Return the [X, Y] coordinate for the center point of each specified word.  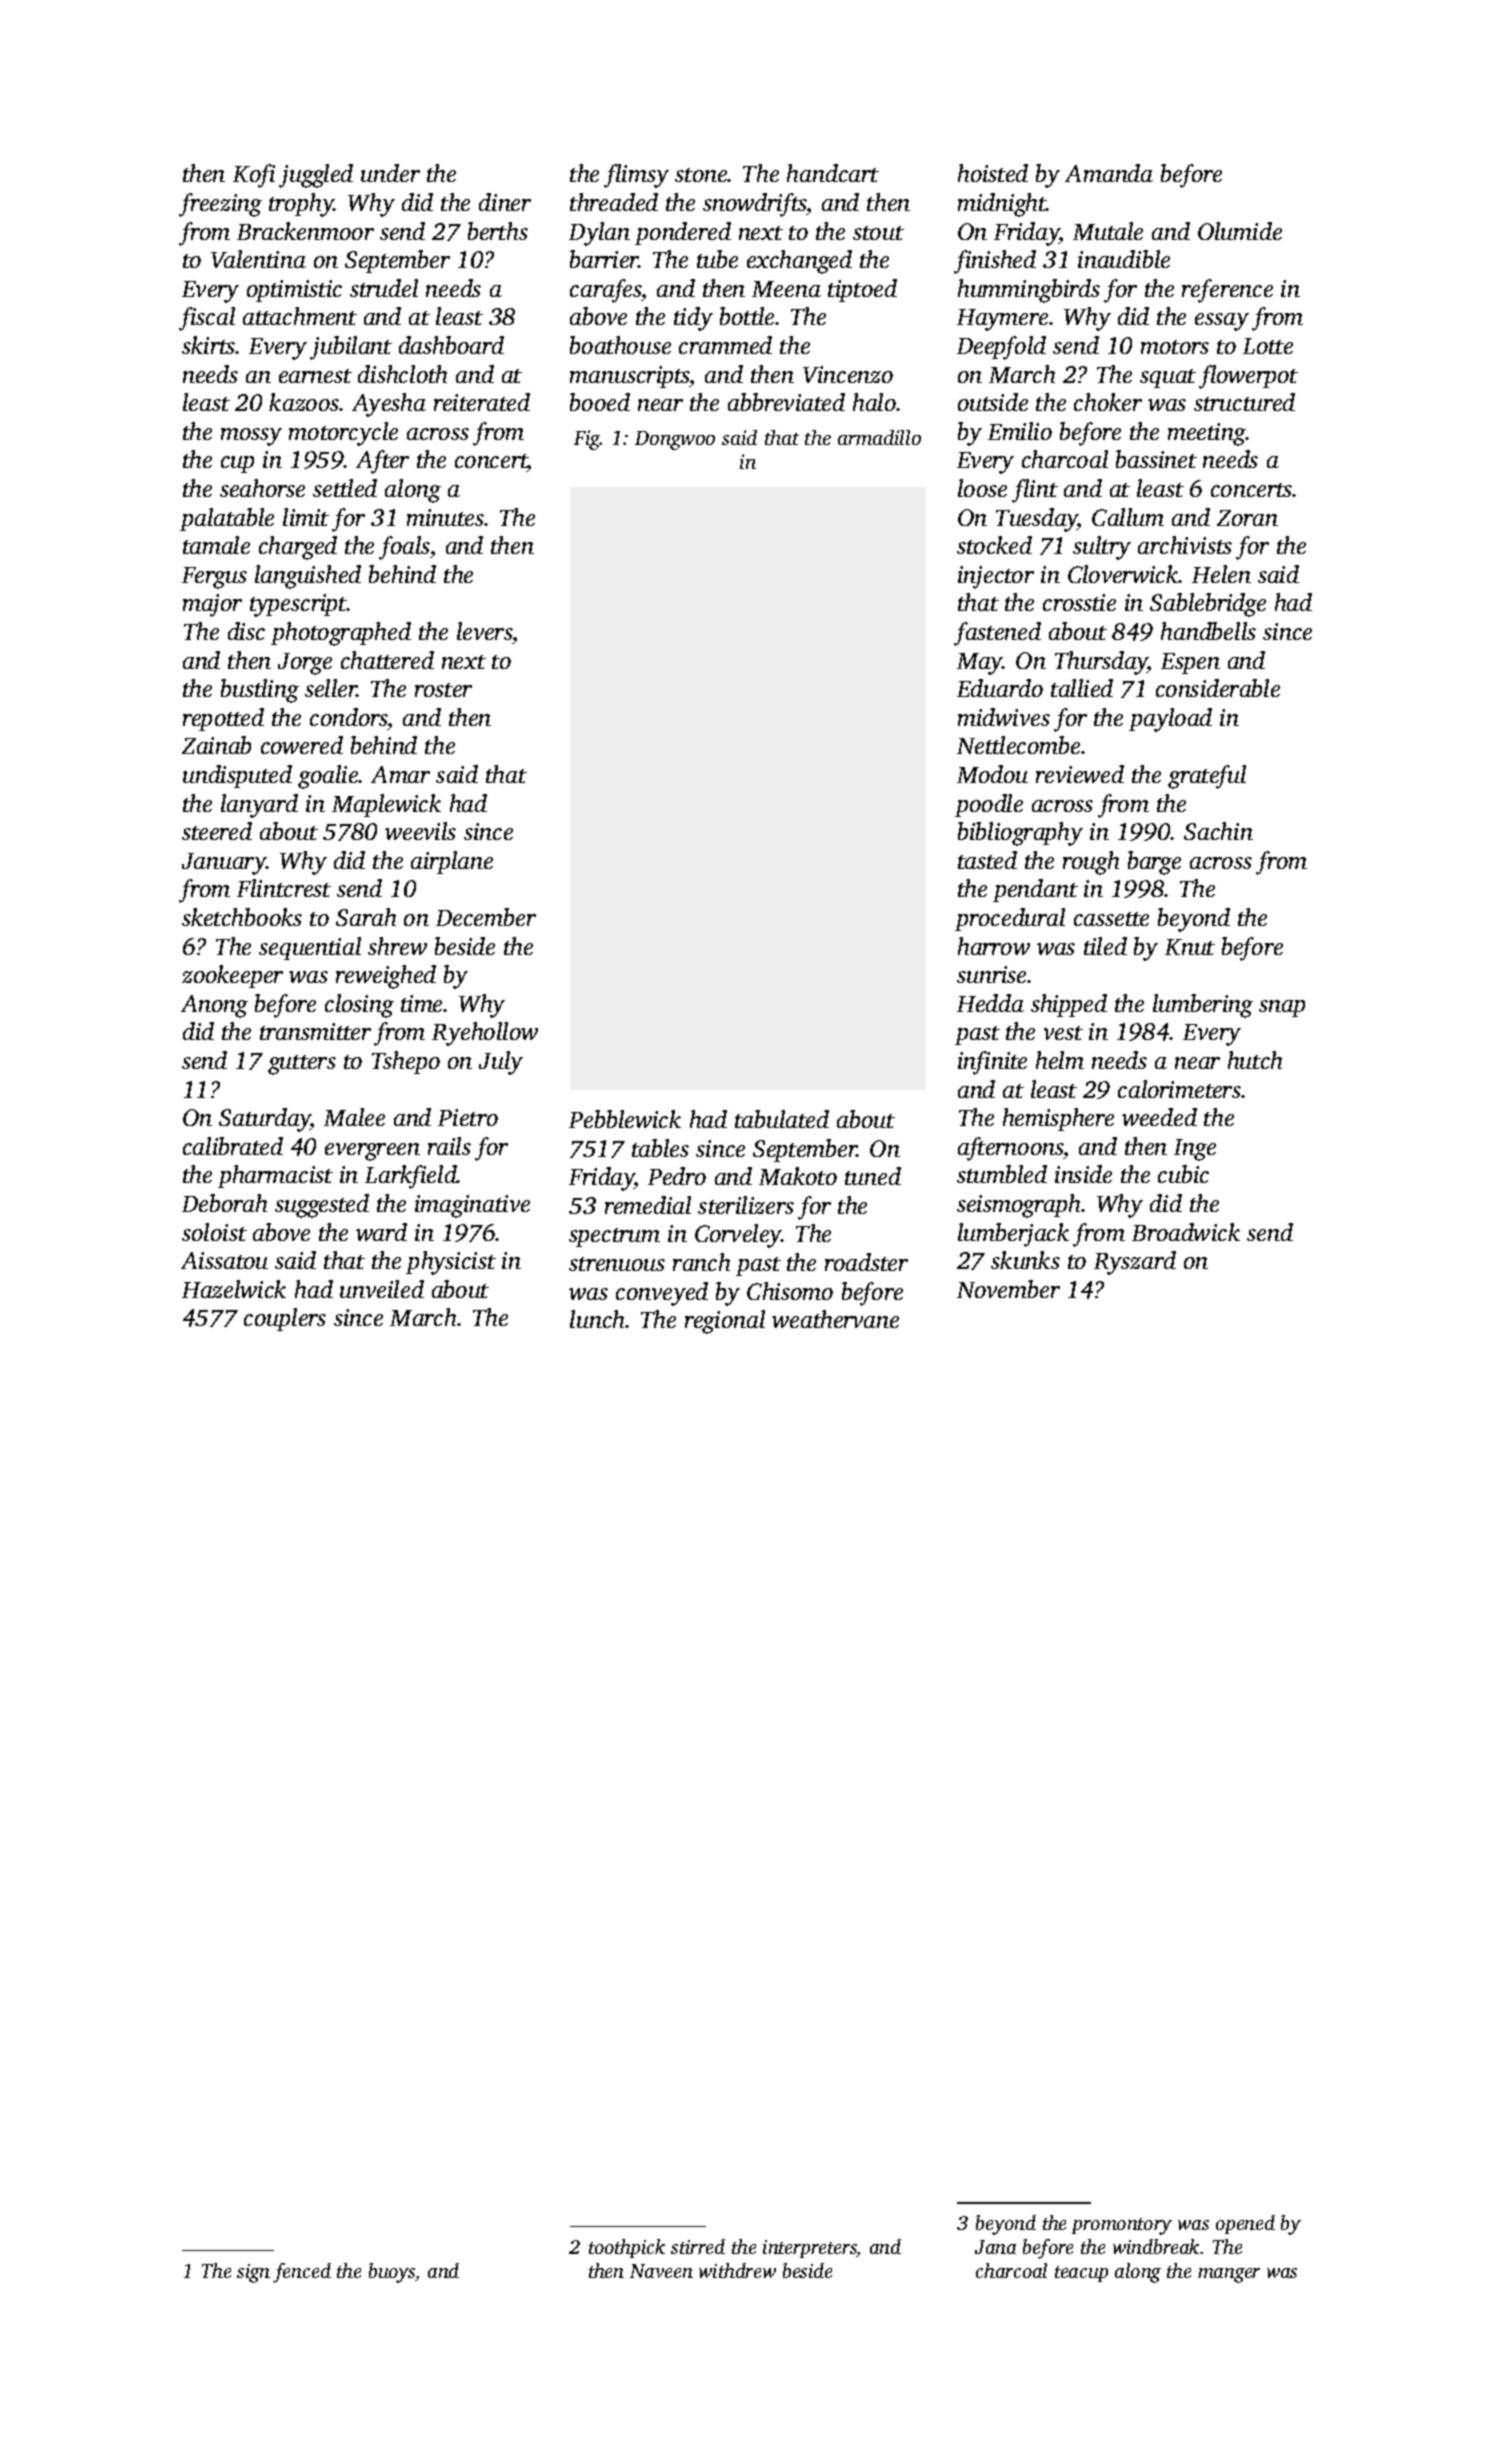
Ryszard [1135, 1263]
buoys [392, 2273]
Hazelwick [234, 1289]
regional [725, 1322]
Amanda [1109, 173]
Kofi [254, 176]
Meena [786, 289]
